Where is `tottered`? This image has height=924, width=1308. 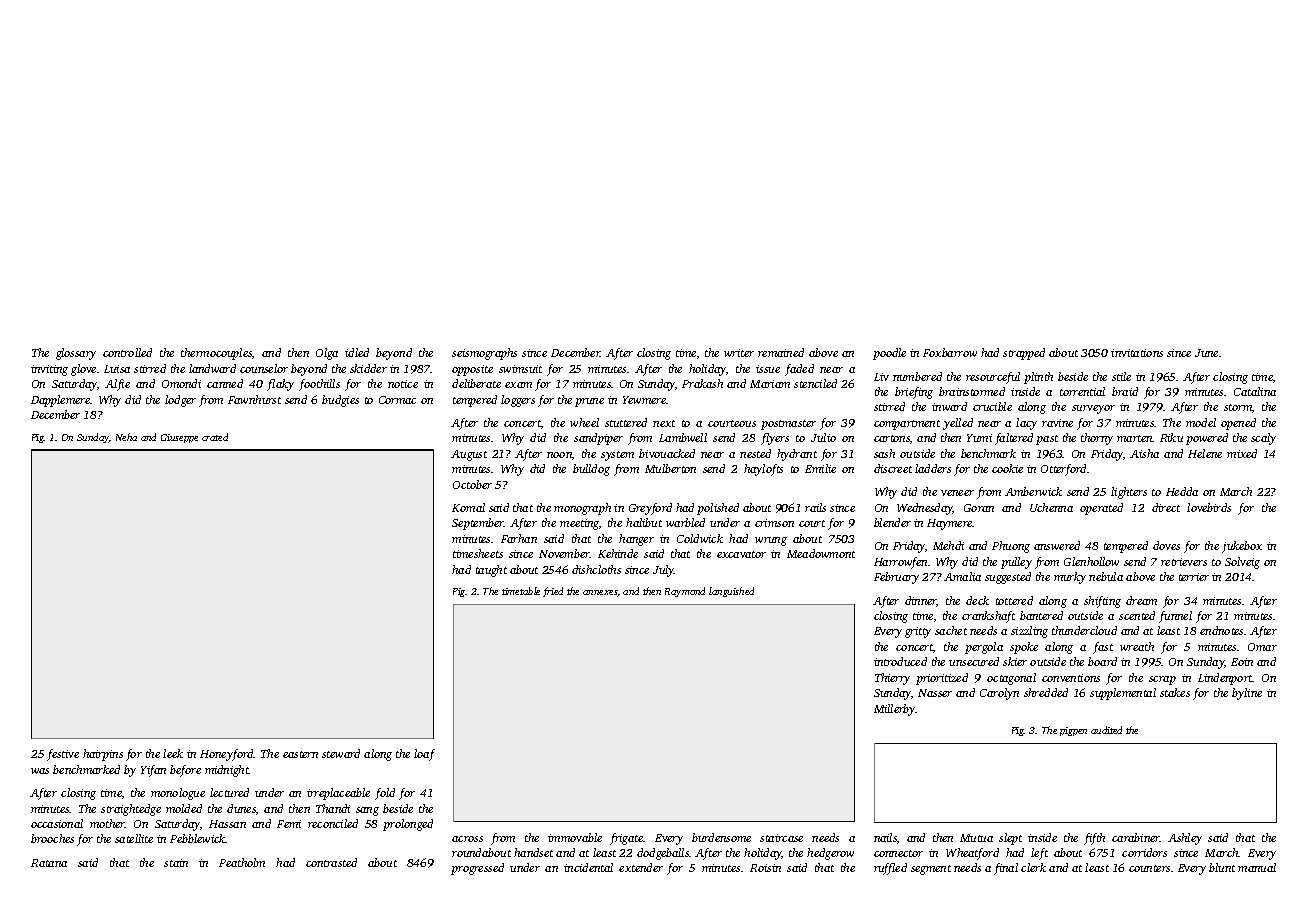 tottered is located at coordinates (1014, 600).
